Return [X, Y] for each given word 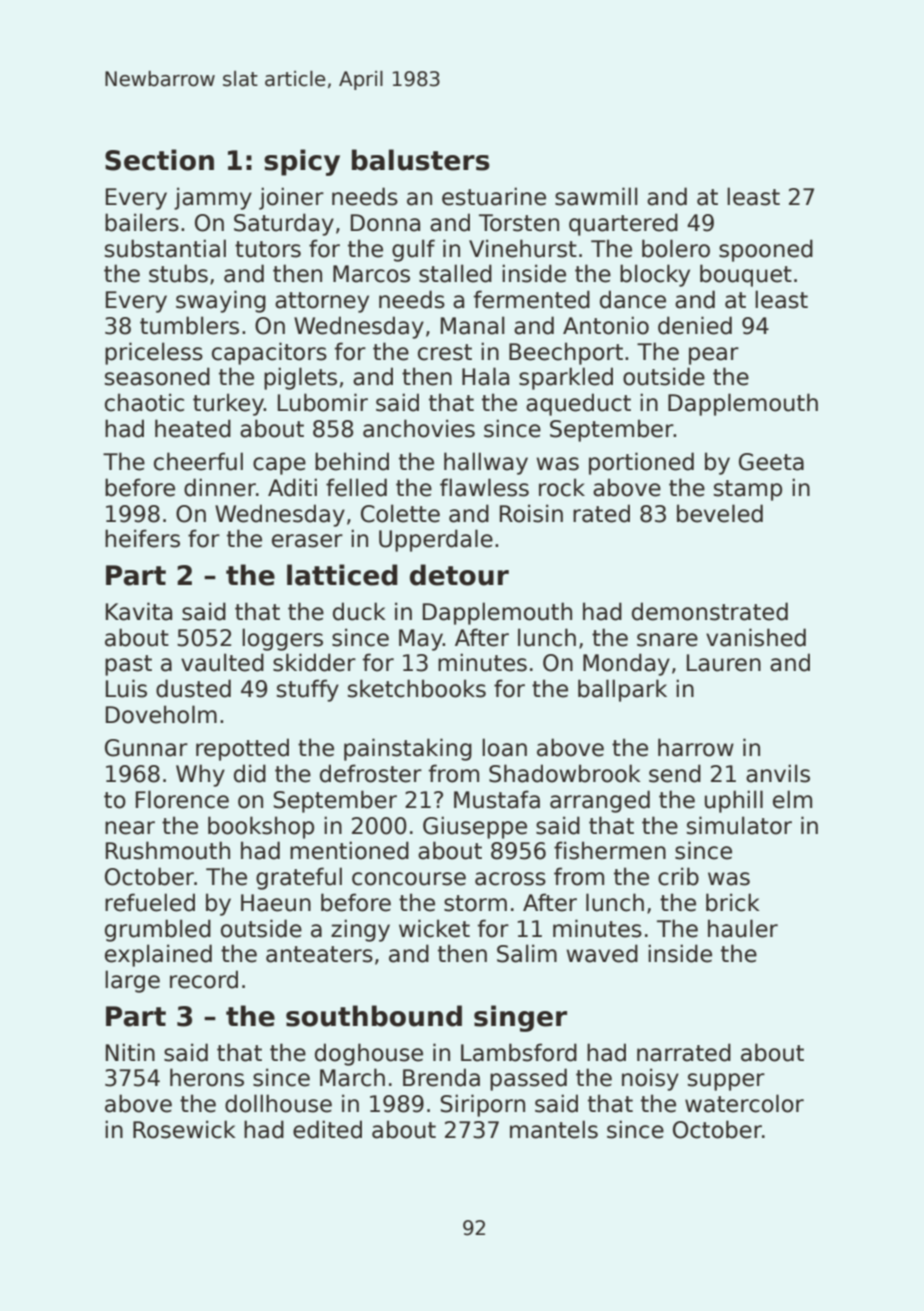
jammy [213, 198]
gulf [413, 250]
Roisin [531, 513]
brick [733, 902]
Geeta [771, 462]
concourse [409, 879]
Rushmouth [168, 850]
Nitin [130, 1052]
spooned [766, 250]
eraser [307, 541]
